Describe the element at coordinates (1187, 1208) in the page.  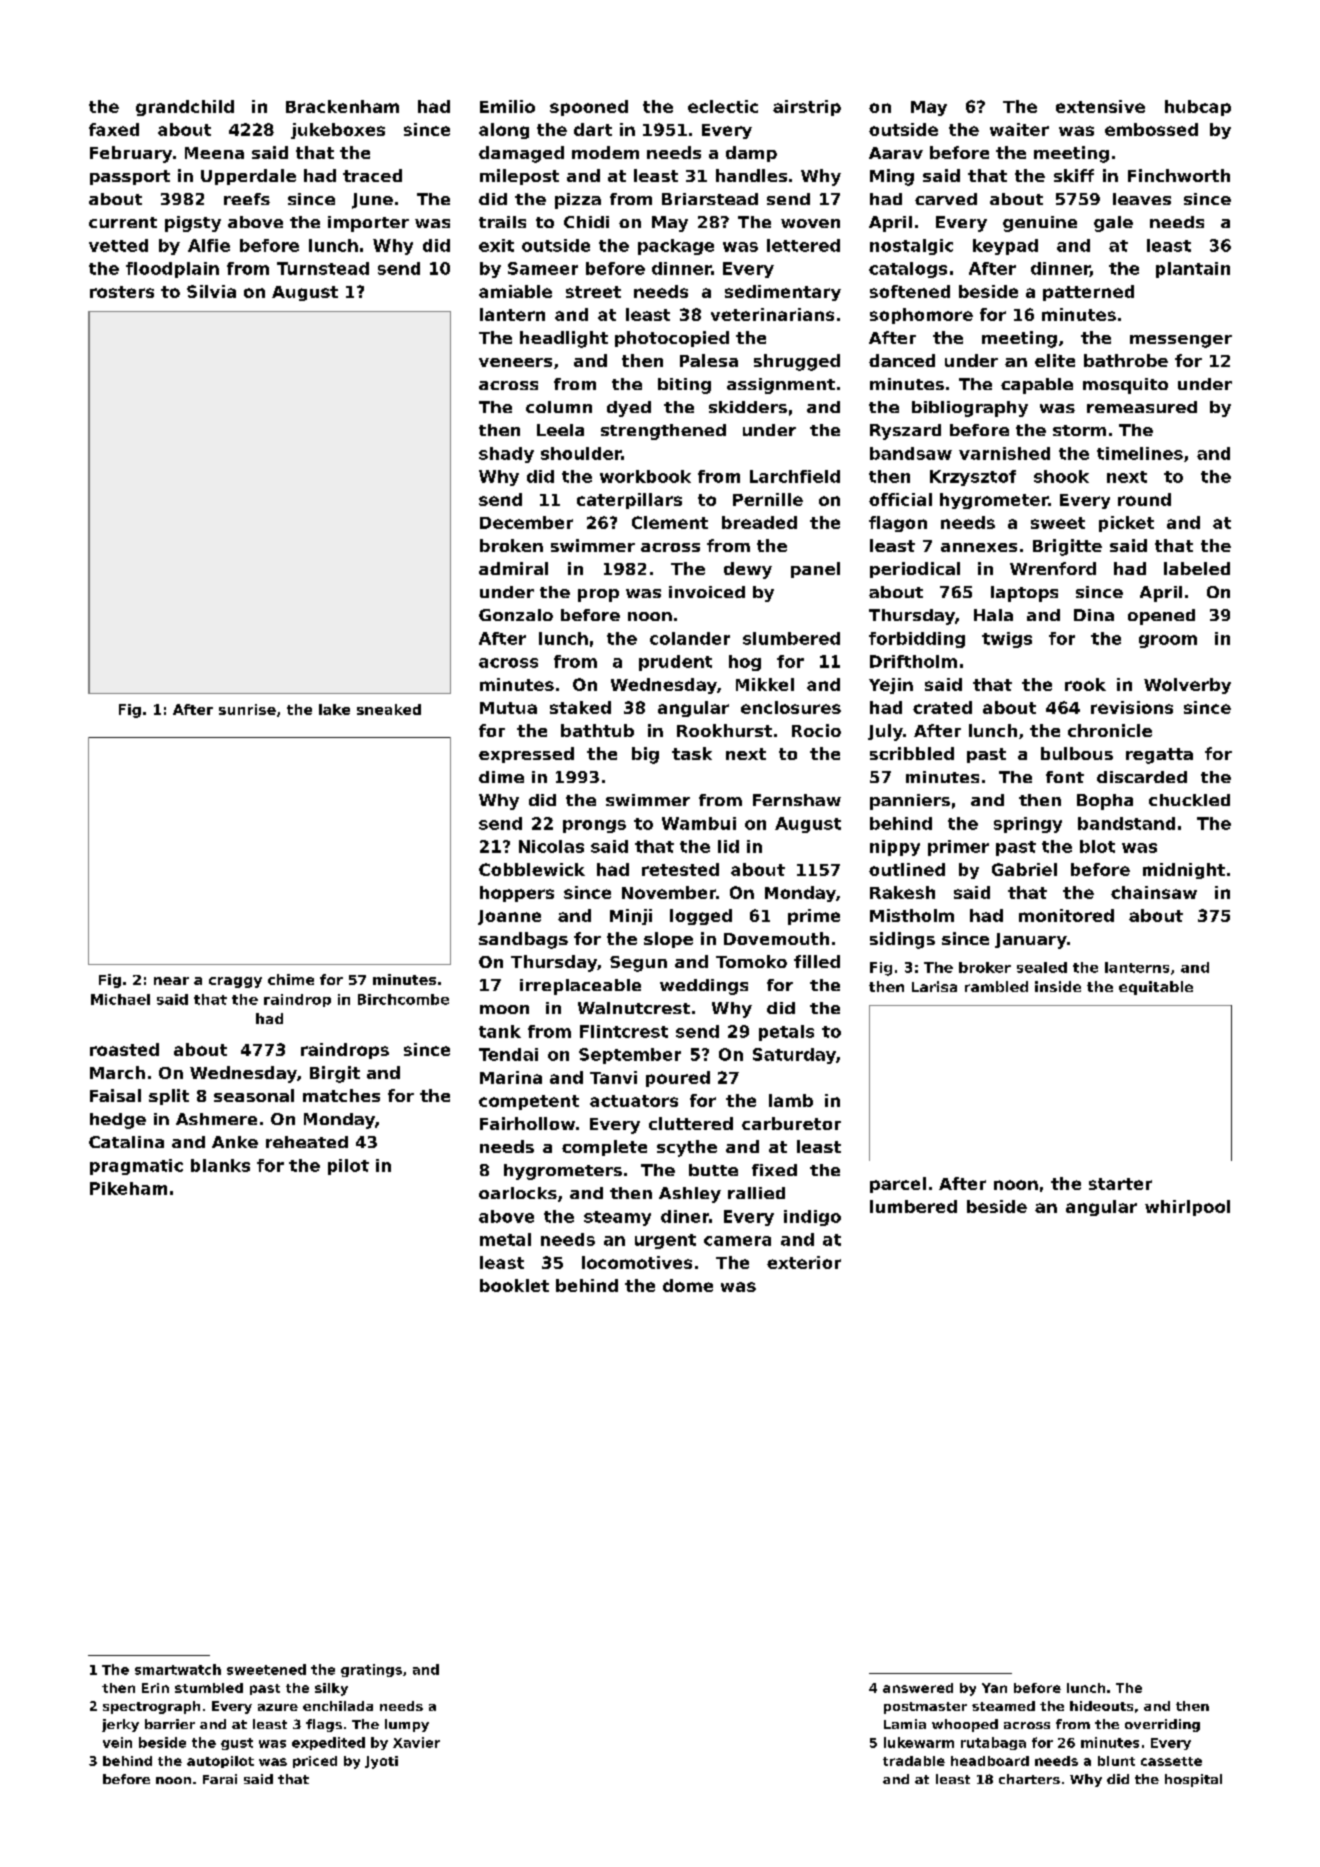
I see `whirlpool` at that location.
